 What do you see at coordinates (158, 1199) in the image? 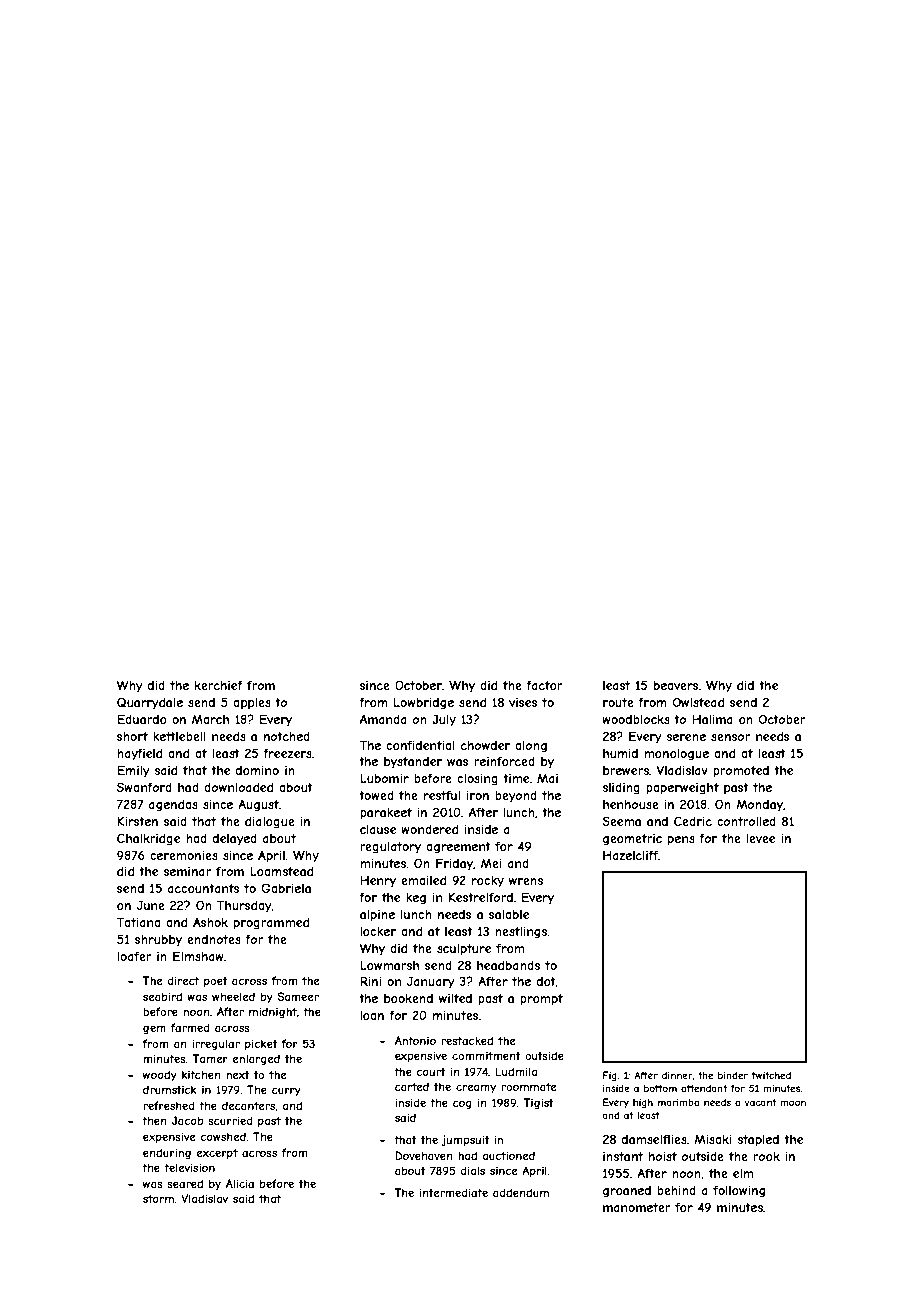
I see `storm` at bounding box center [158, 1199].
